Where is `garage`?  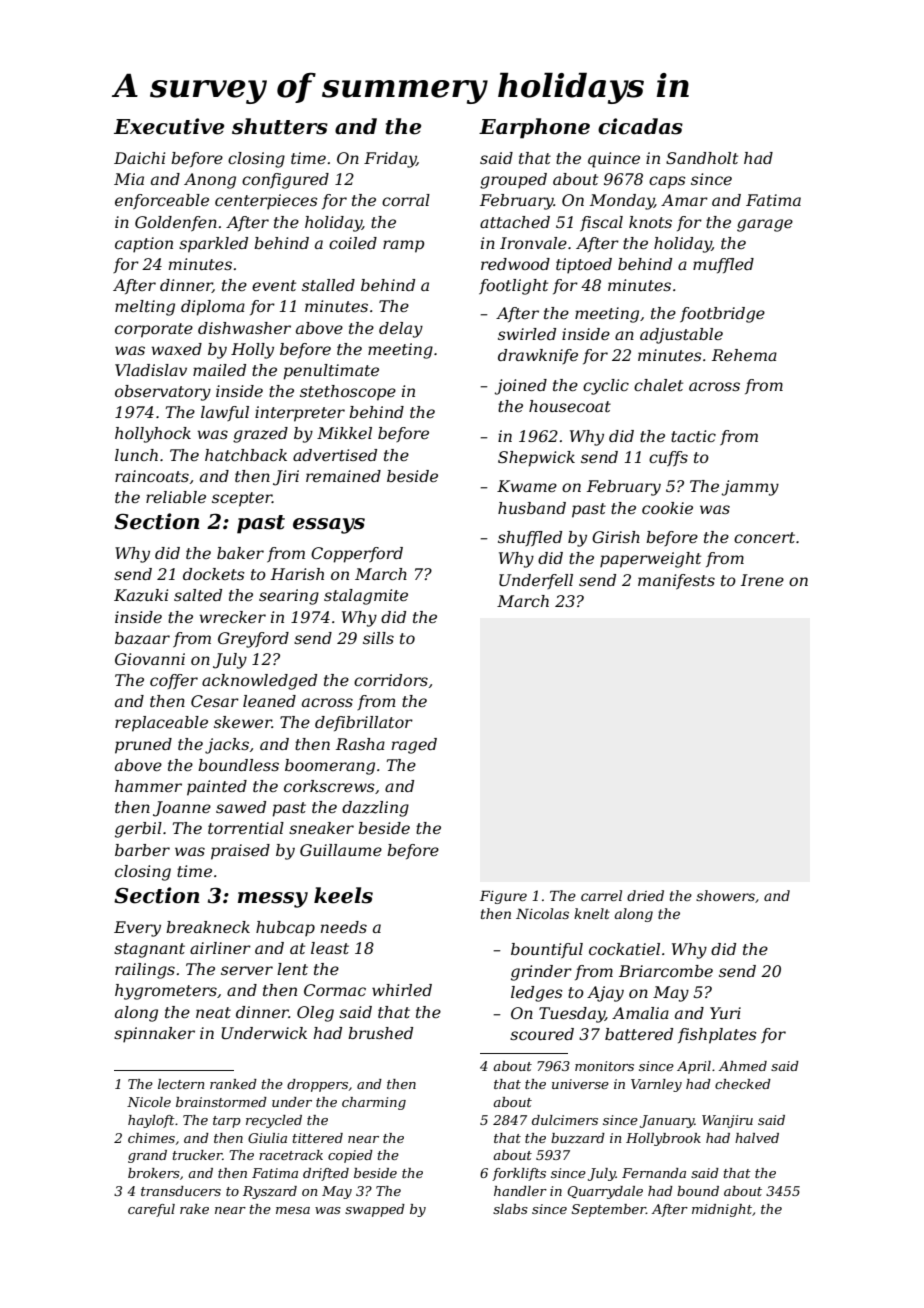 garage is located at coordinates (765, 225).
